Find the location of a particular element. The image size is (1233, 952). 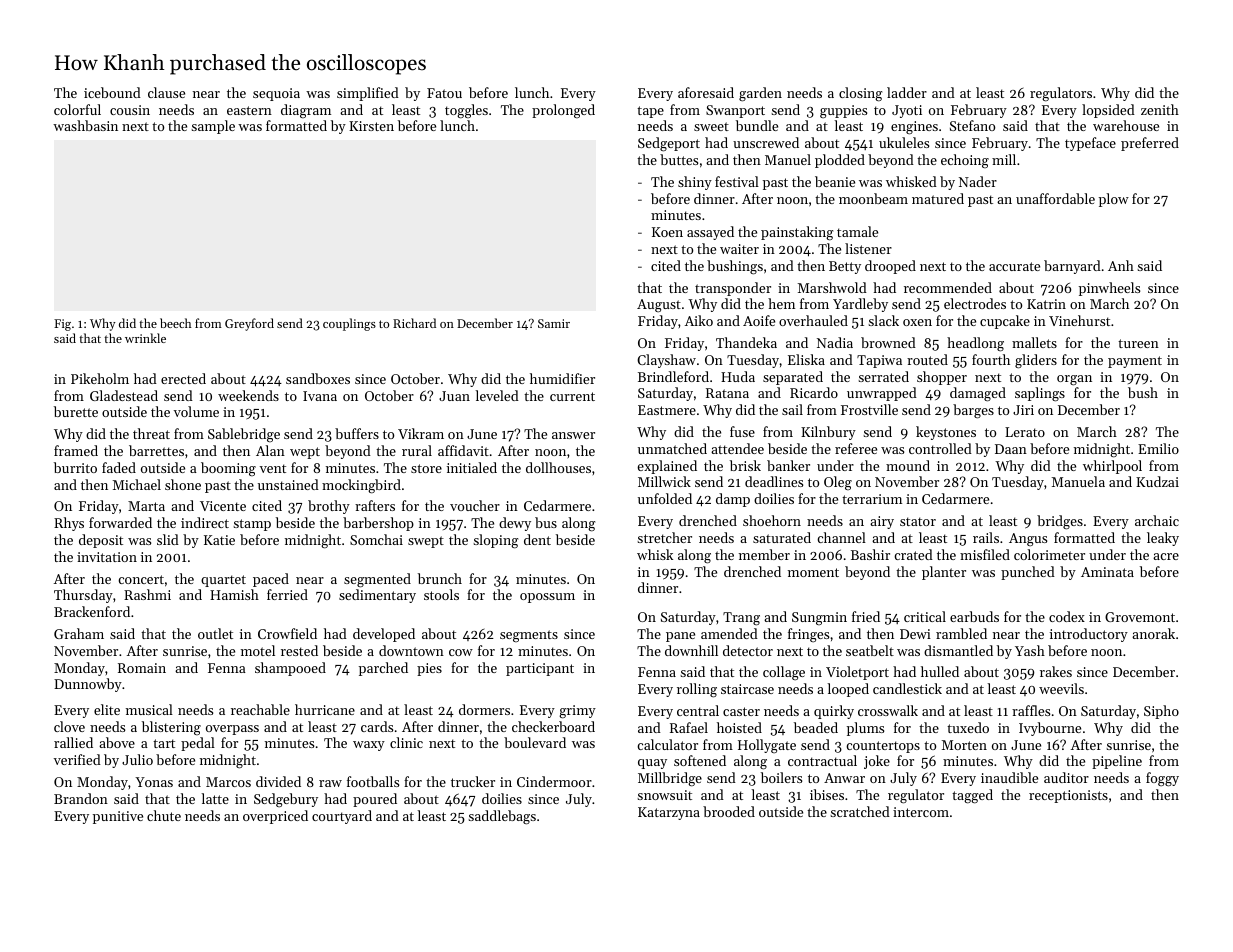

barnyard is located at coordinates (1072, 267).
